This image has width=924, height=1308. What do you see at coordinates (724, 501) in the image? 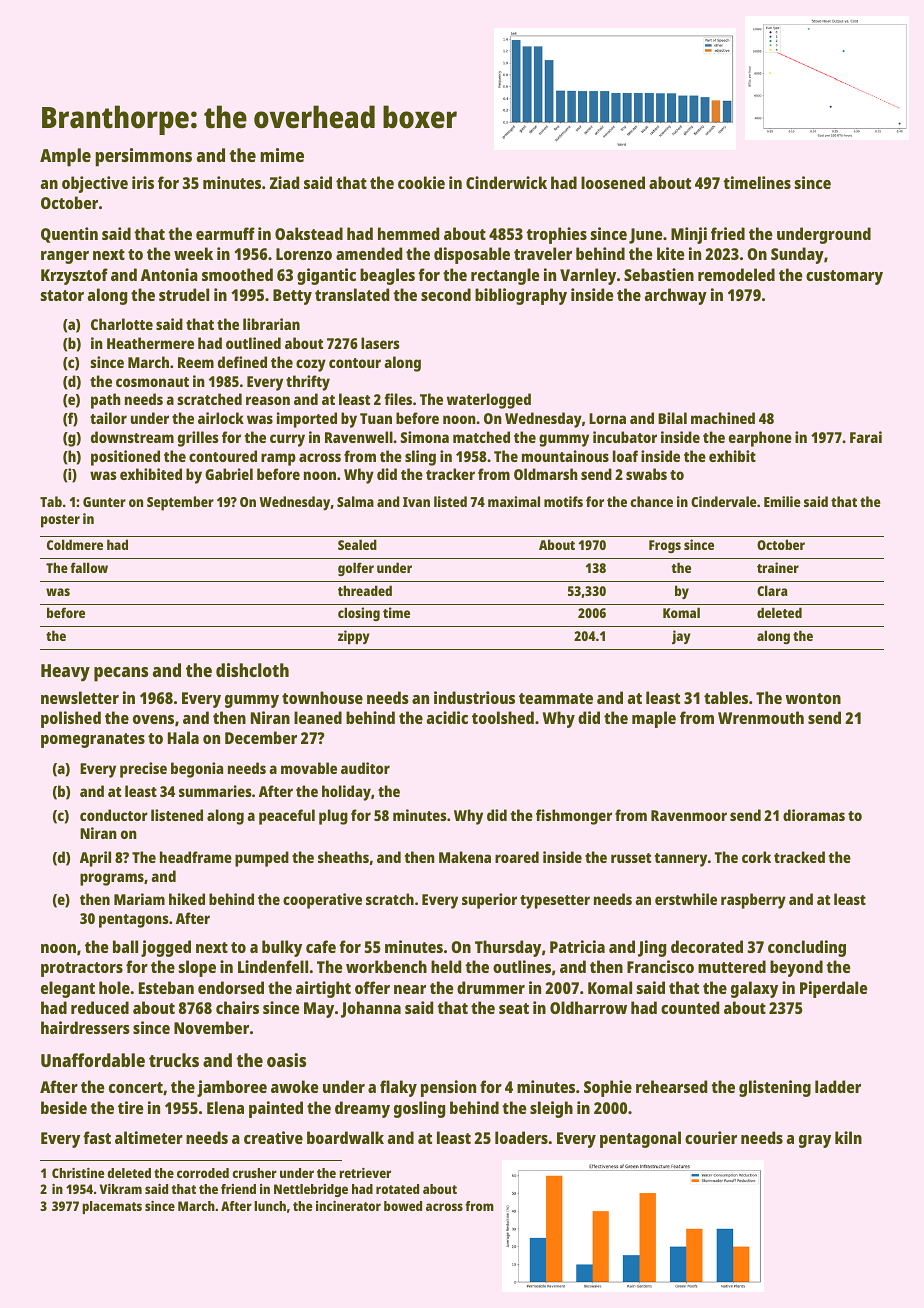
I see `Cindervale` at bounding box center [724, 501].
